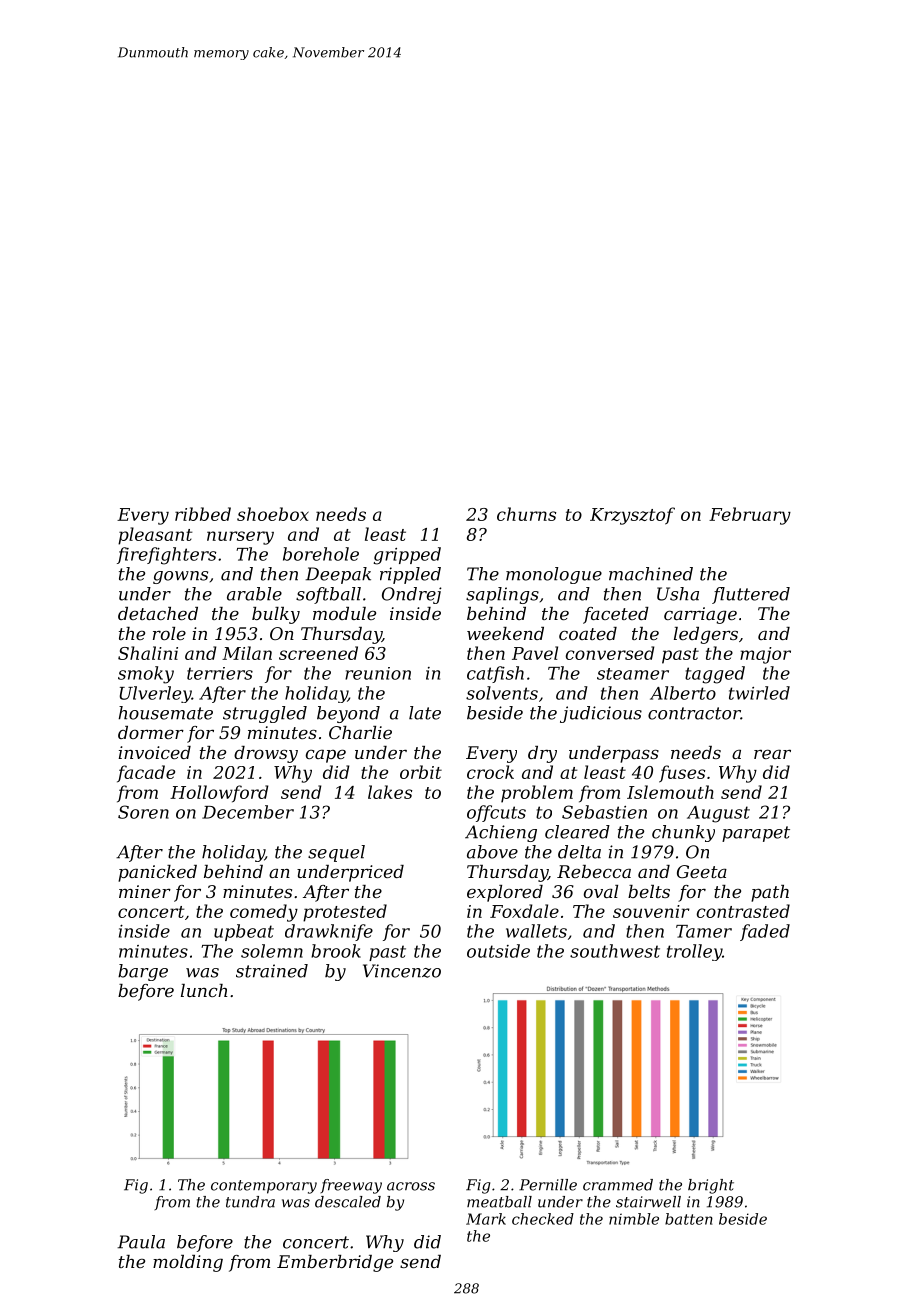  Describe the element at coordinates (495, 674) in the document. I see `catfish` at that location.
